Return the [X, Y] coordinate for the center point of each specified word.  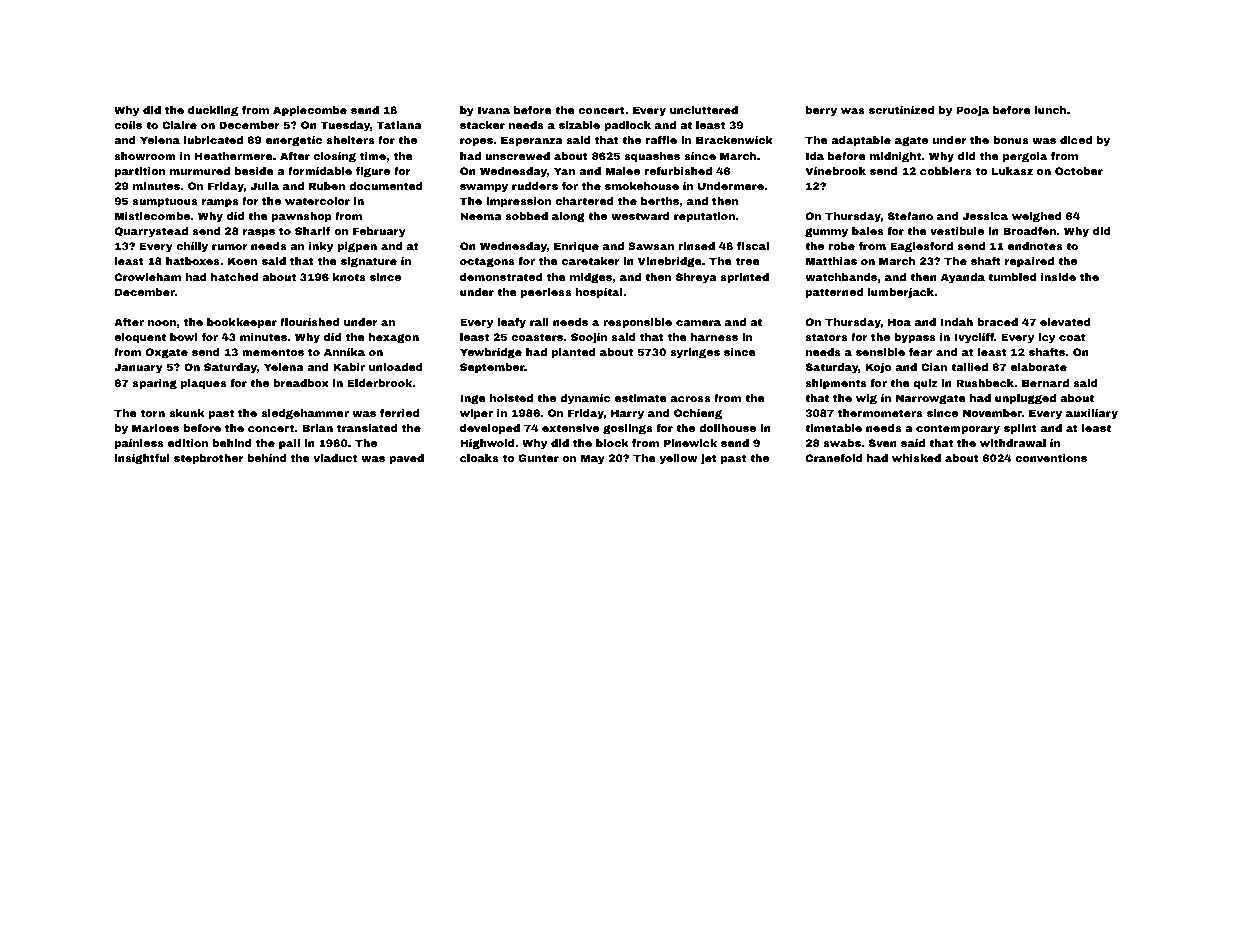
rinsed [697, 246]
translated [367, 428]
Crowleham [148, 277]
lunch [1050, 110]
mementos [273, 352]
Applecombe [310, 111]
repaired [1029, 262]
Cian [934, 367]
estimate [641, 398]
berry [821, 111]
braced [997, 322]
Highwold [487, 444]
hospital [599, 293]
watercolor [317, 201]
